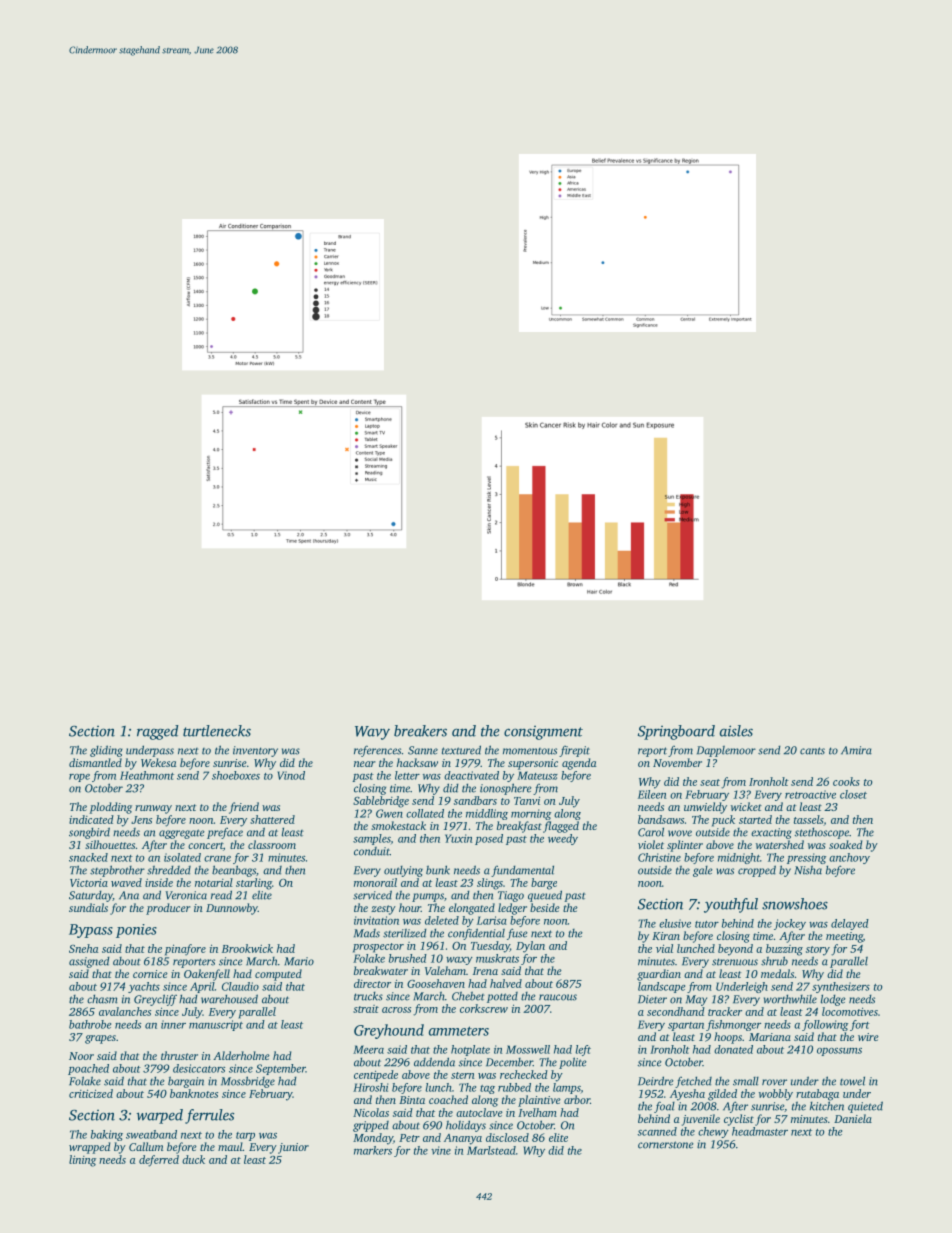  I want to click on inventory, so click(255, 751).
